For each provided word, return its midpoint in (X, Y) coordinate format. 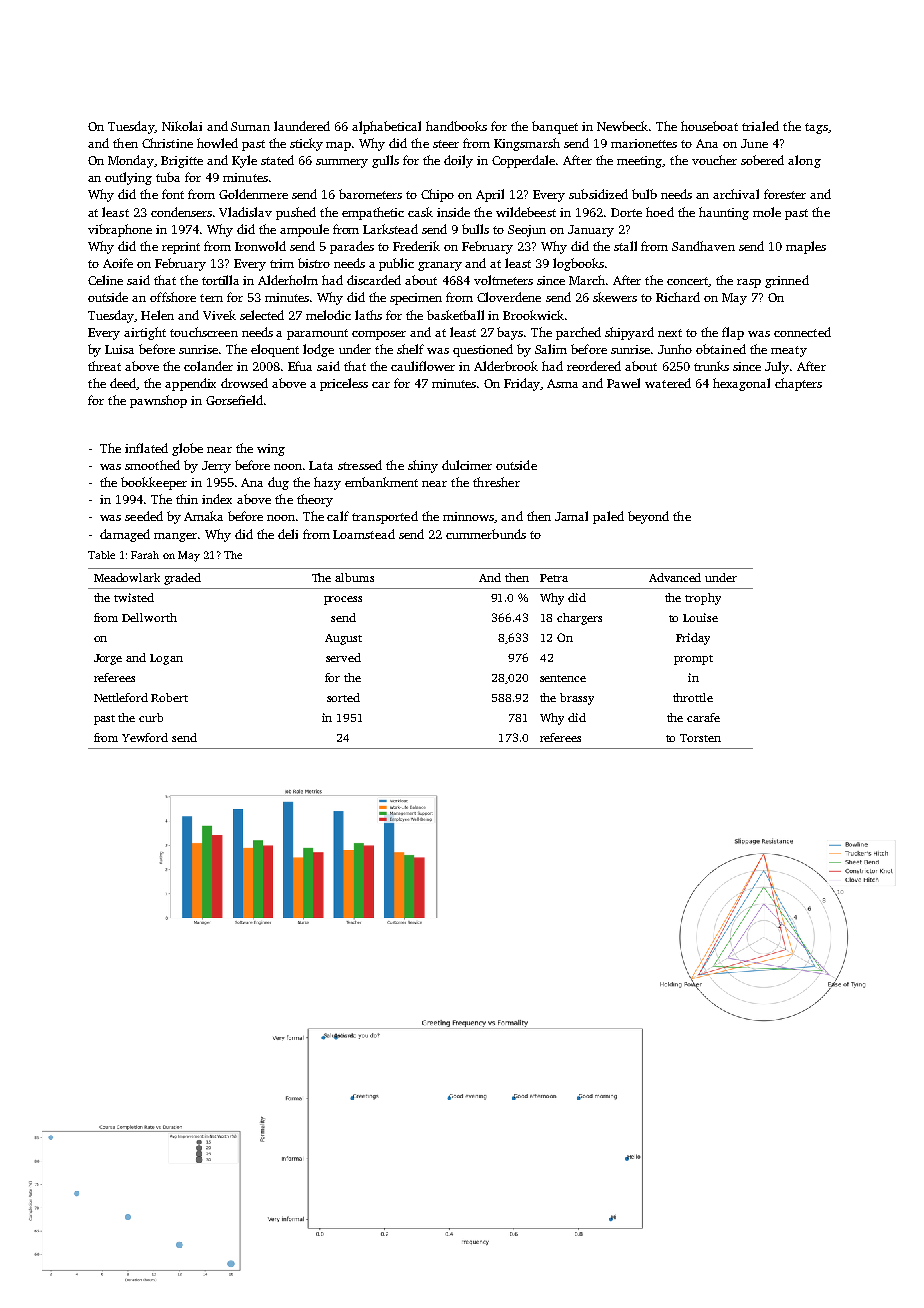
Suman (250, 126)
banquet (555, 127)
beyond (648, 517)
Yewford (145, 737)
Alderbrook (506, 366)
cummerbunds (486, 534)
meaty (789, 351)
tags (816, 128)
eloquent (275, 350)
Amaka (203, 516)
